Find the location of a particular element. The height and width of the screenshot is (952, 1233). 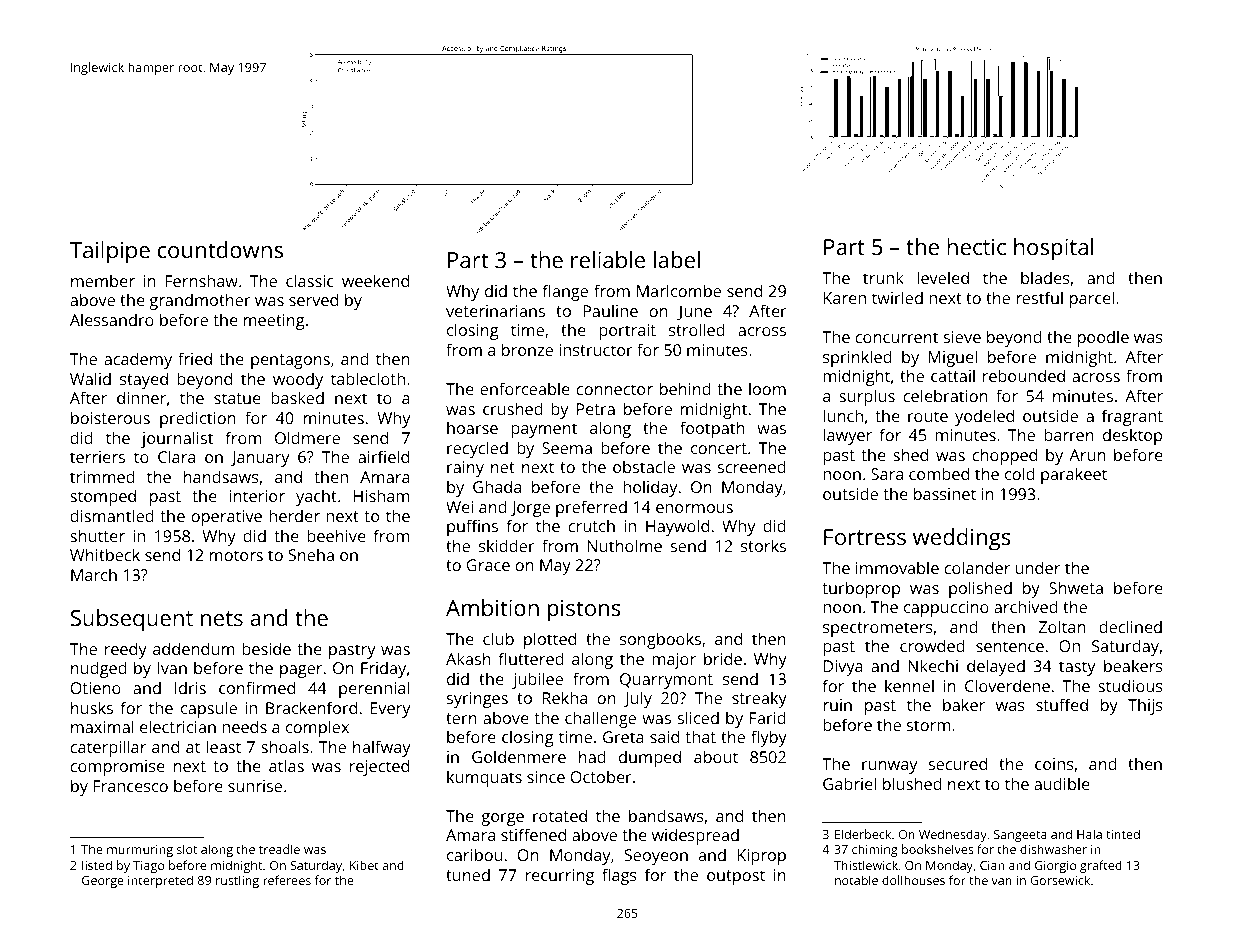

rustling is located at coordinates (237, 881).
